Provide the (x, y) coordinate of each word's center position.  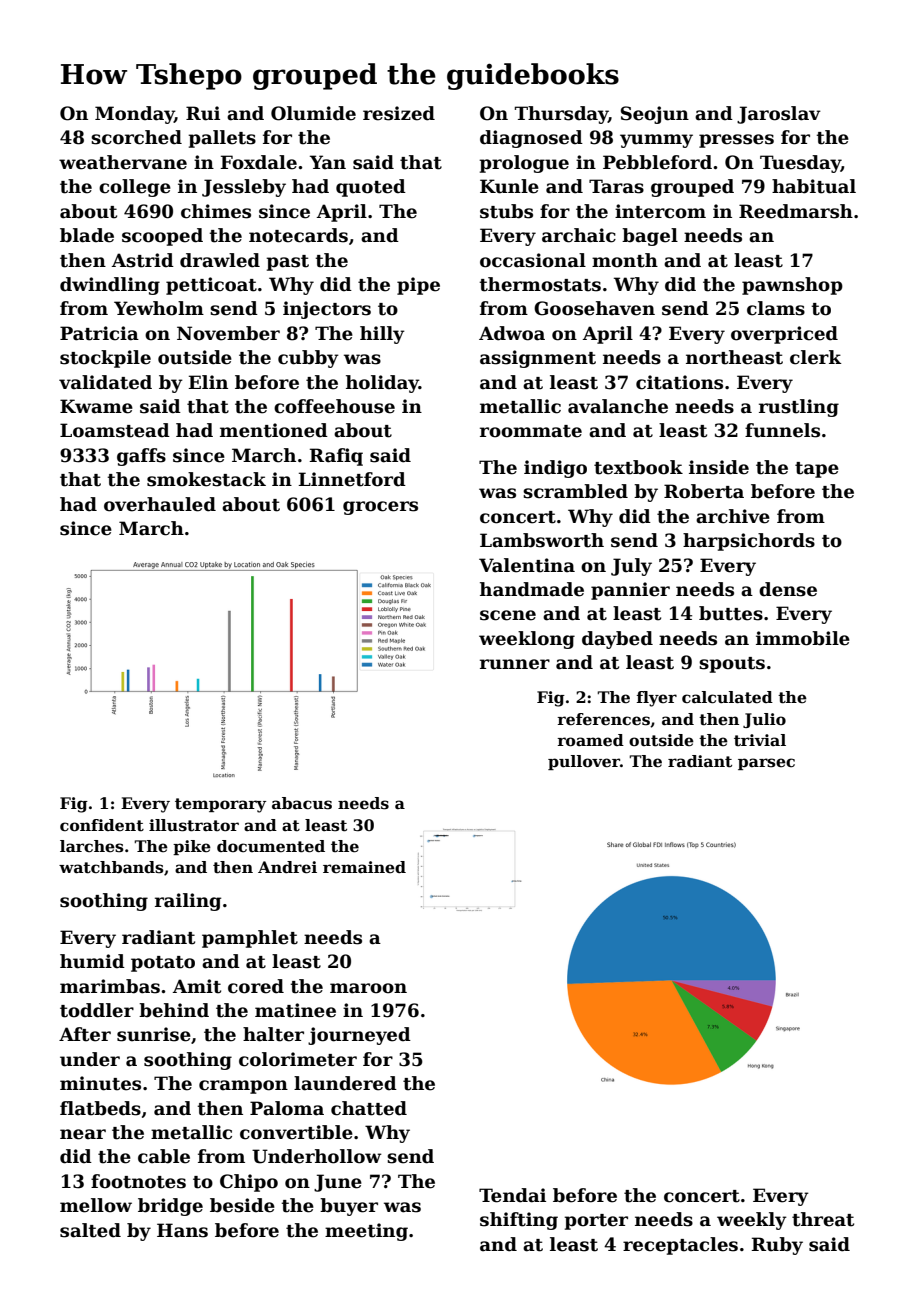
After (85, 1034)
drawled (220, 260)
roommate (531, 431)
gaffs (141, 457)
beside (242, 1205)
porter (596, 1222)
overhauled (160, 504)
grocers (380, 508)
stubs (506, 211)
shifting (519, 1221)
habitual (814, 186)
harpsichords (749, 542)
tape (817, 470)
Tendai (512, 1195)
